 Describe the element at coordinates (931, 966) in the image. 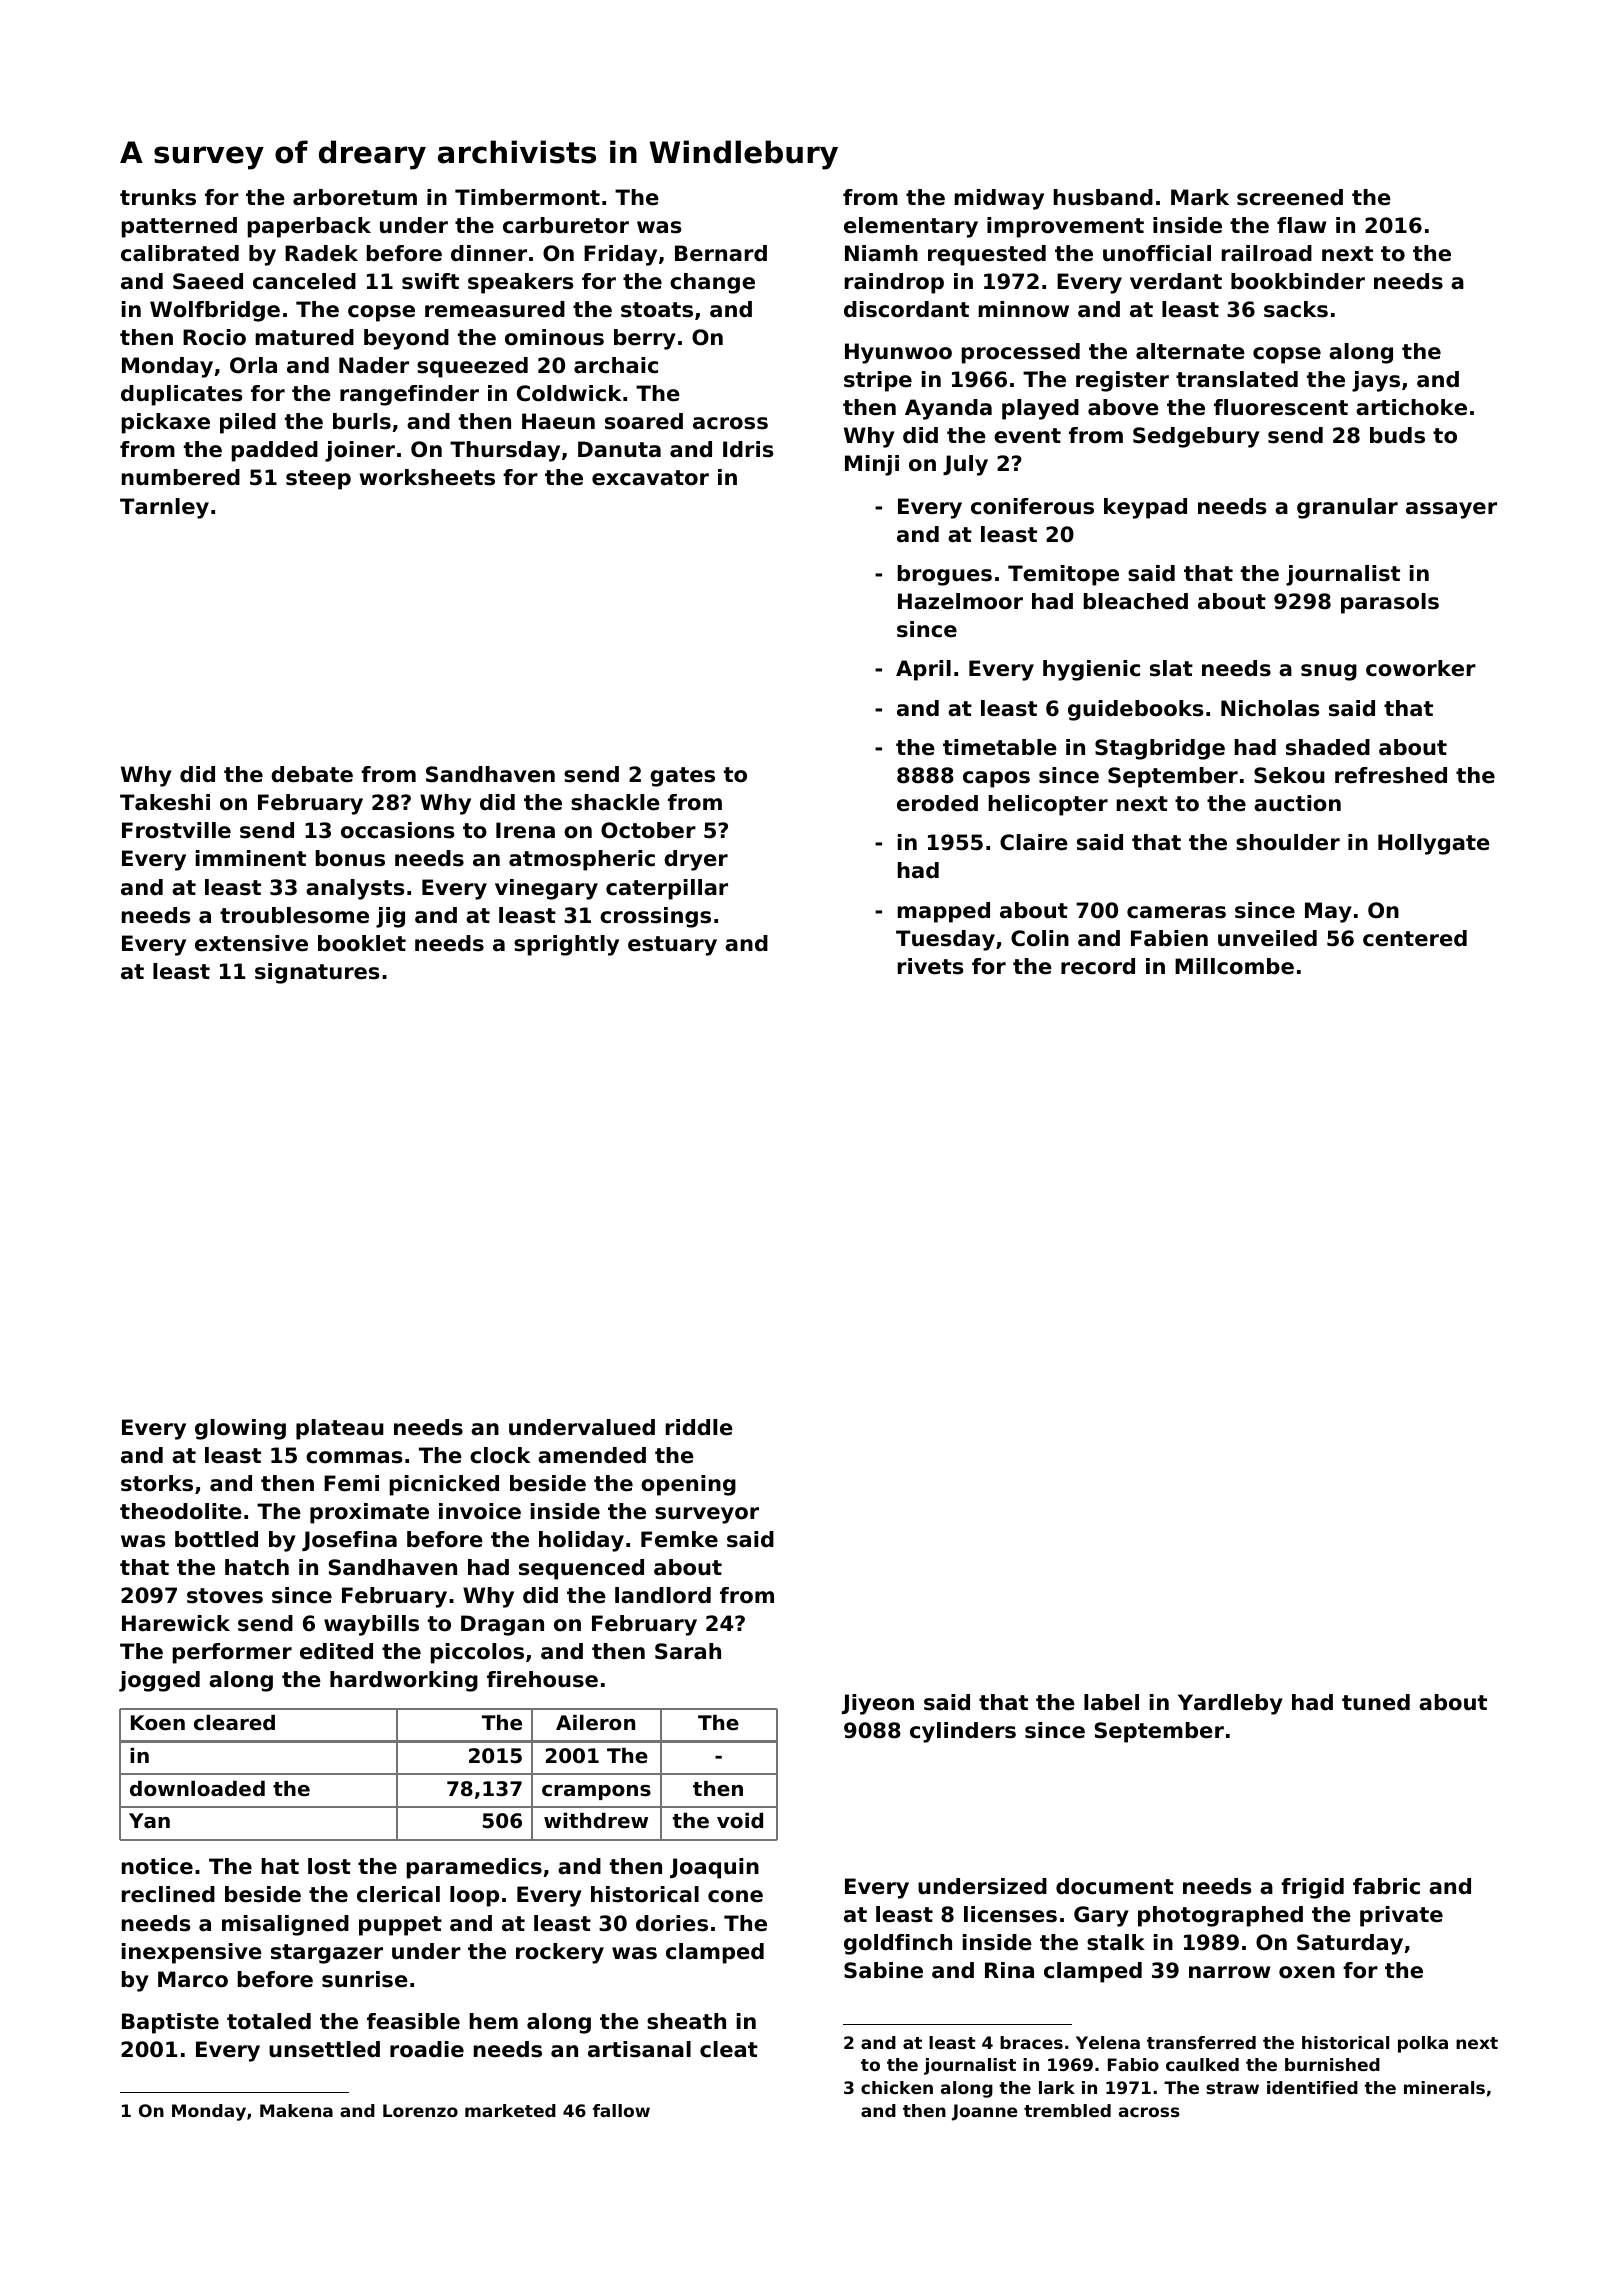

I see `rivets` at that location.
